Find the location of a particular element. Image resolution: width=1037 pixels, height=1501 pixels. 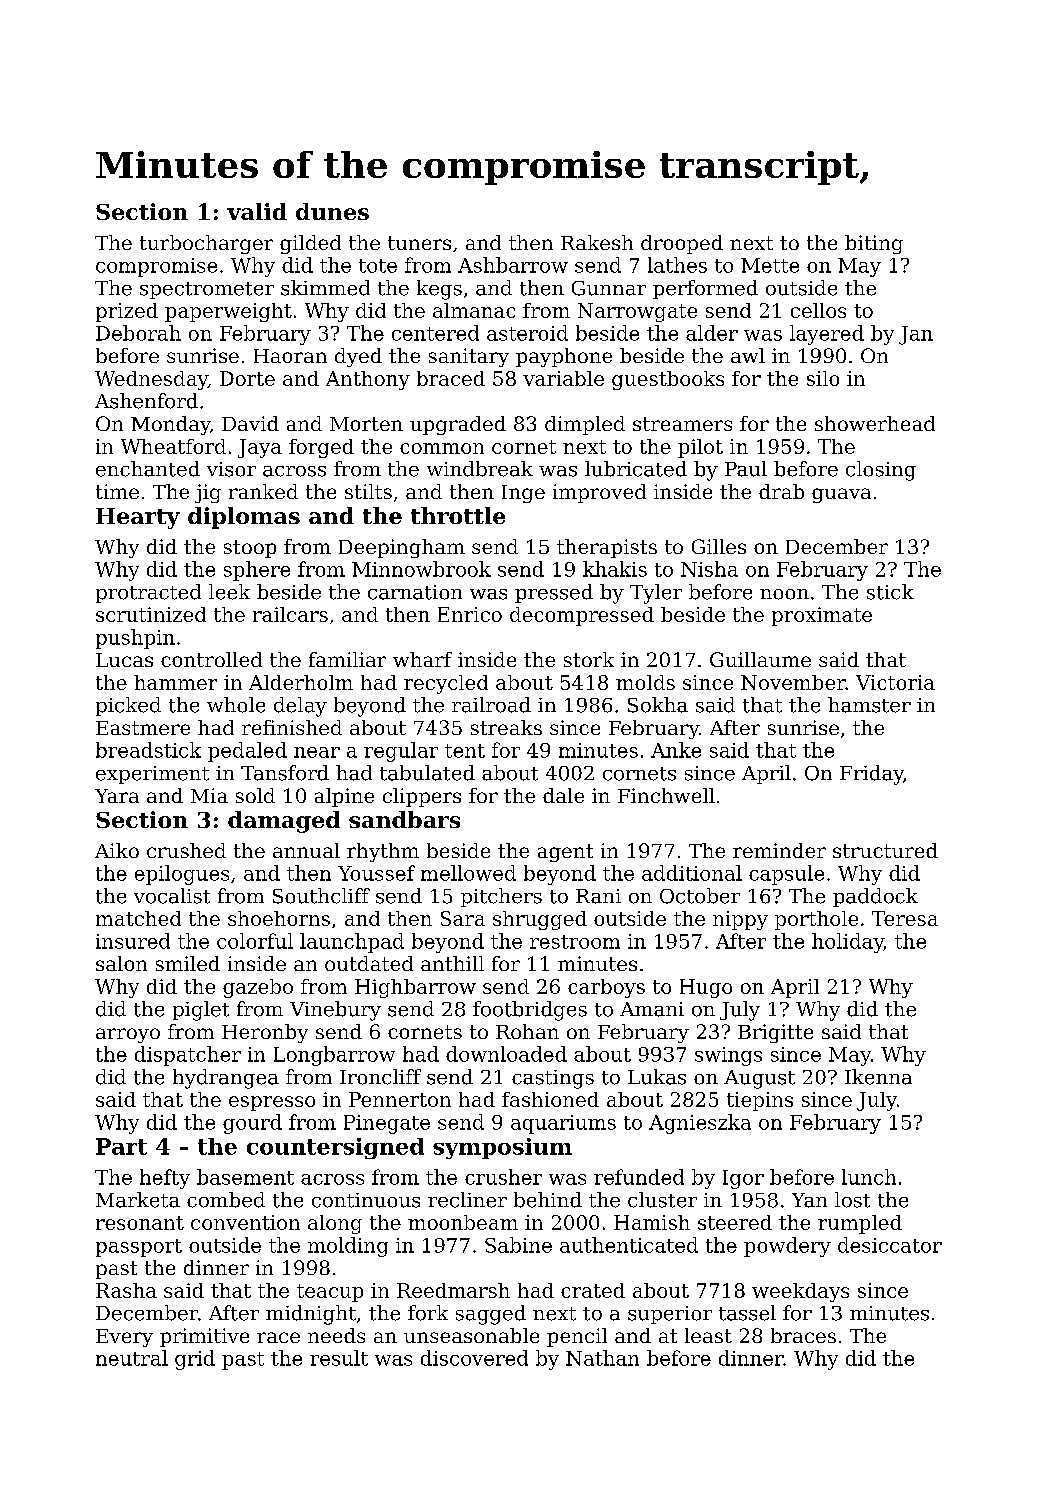

Victoria is located at coordinates (895, 682).
